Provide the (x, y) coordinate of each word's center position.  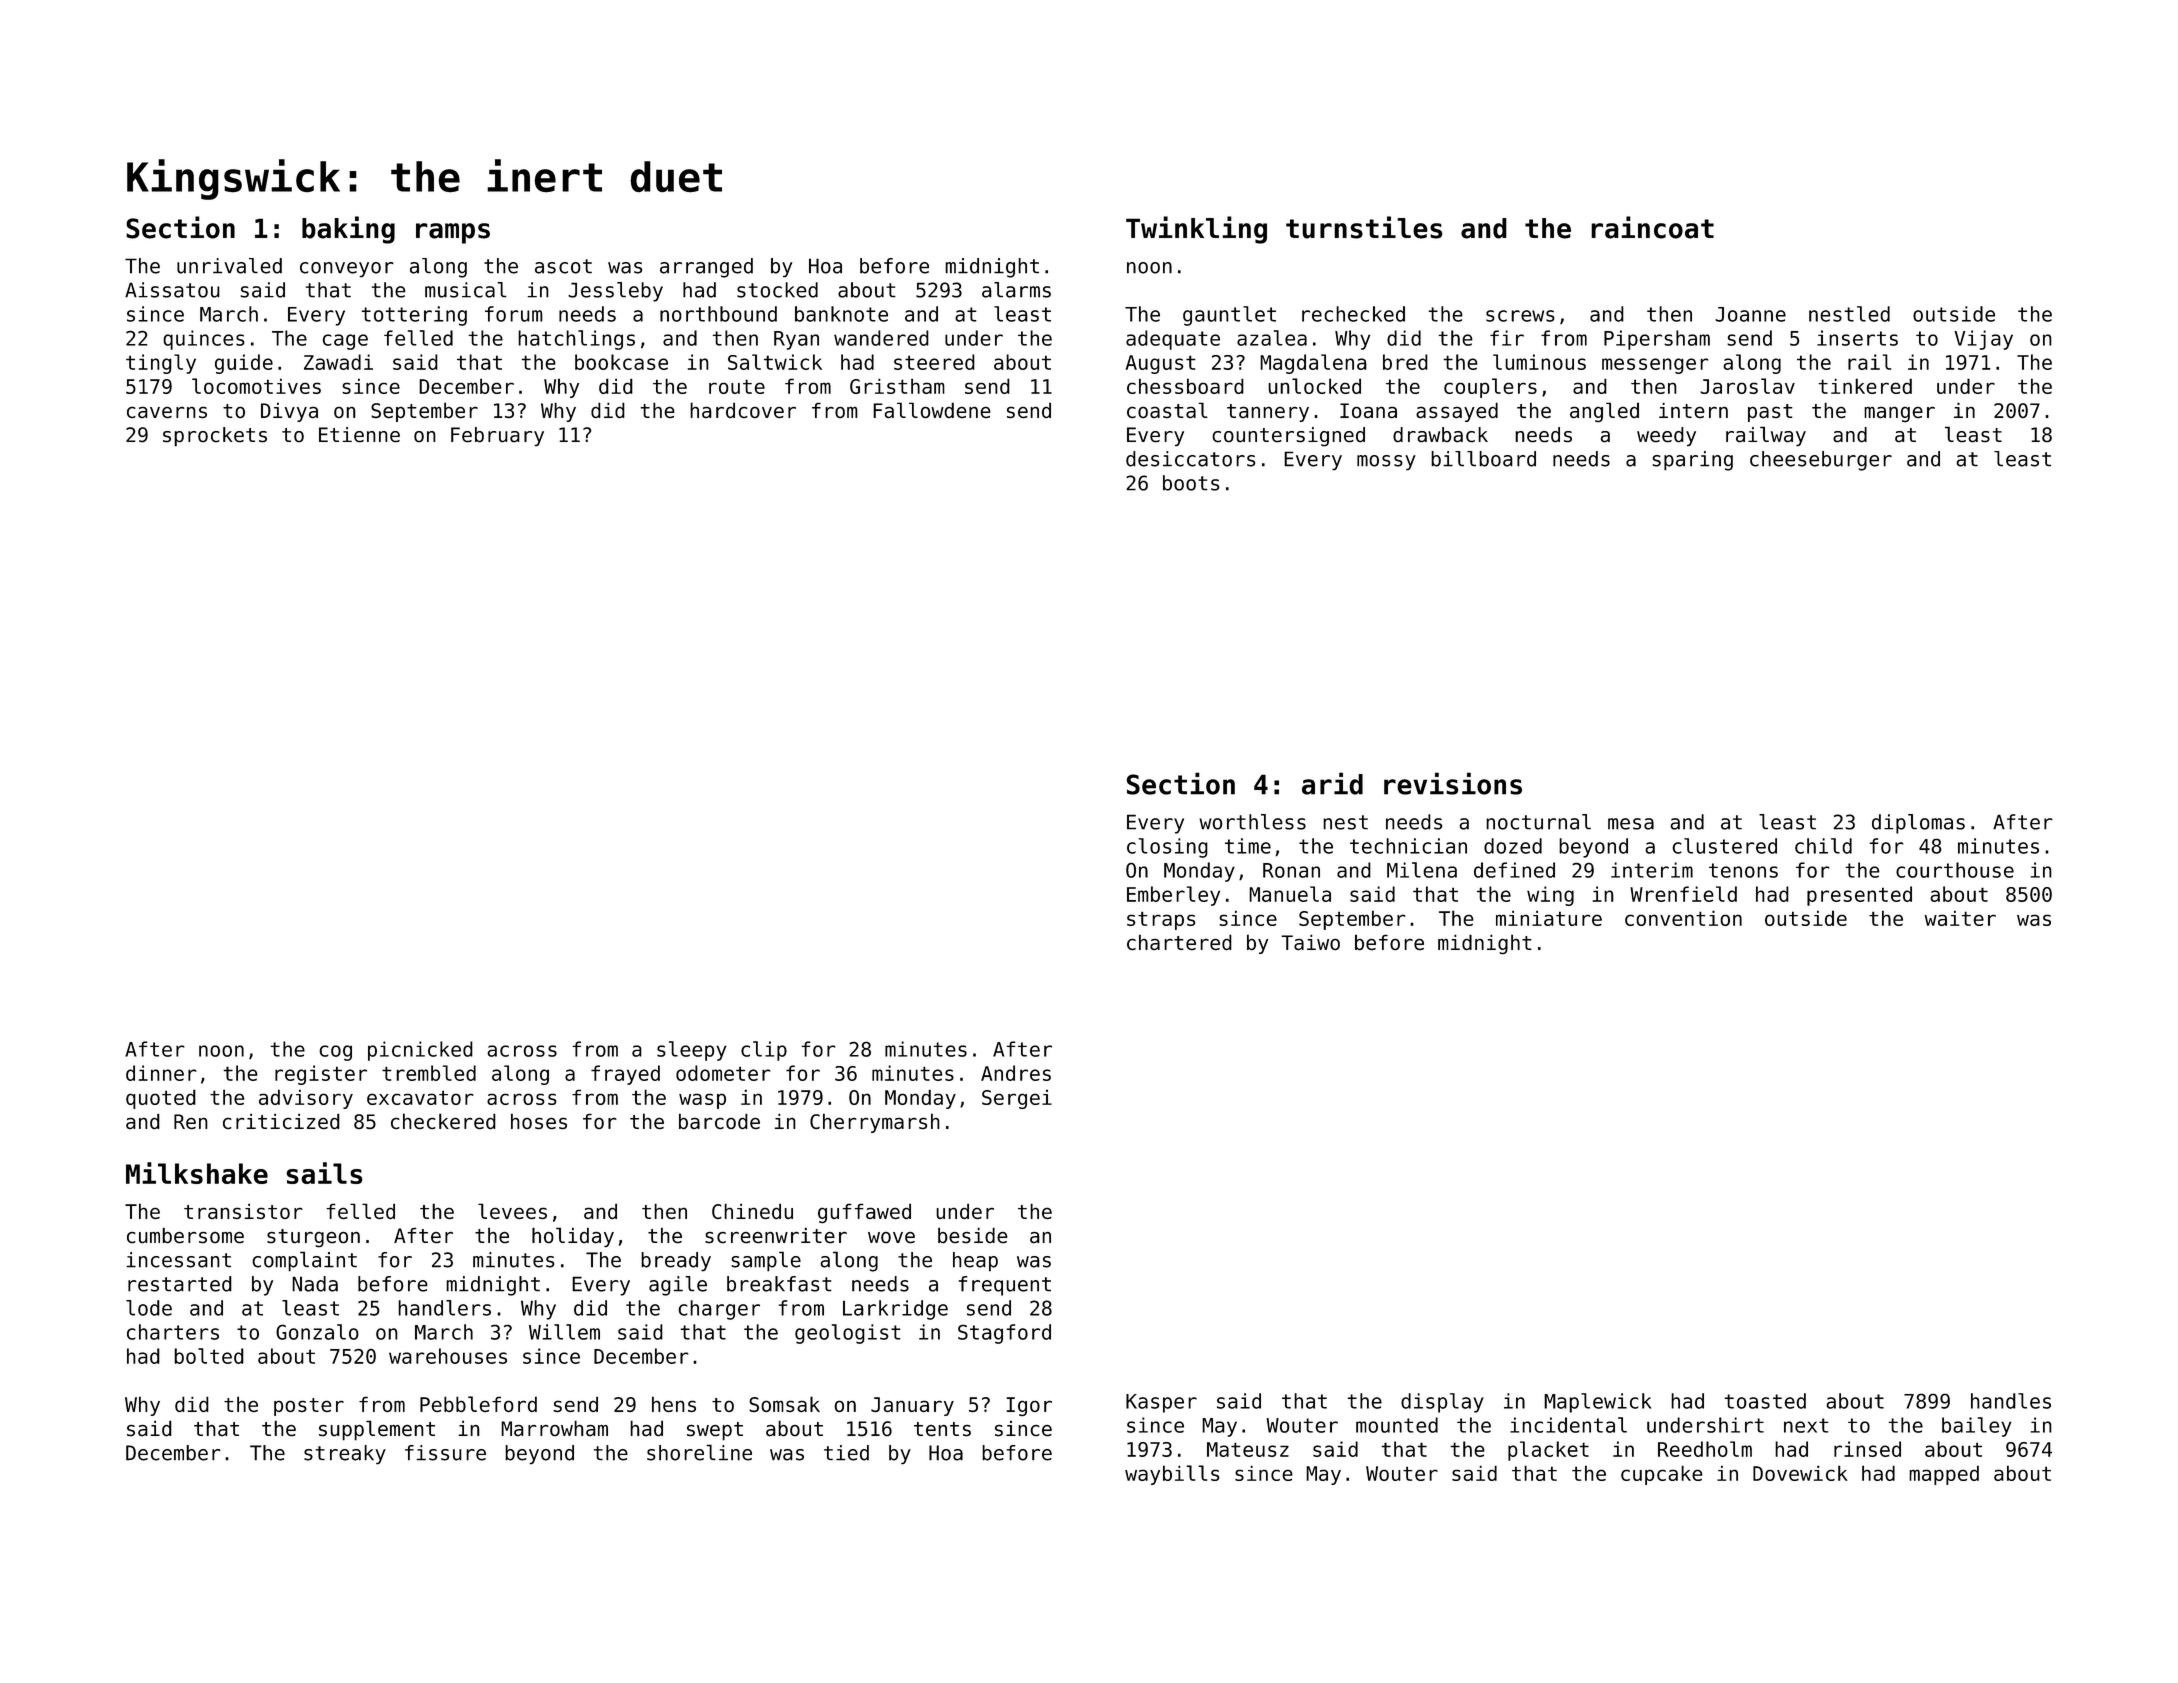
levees (512, 1211)
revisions (1453, 783)
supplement (377, 1430)
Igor (1029, 1406)
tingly (161, 364)
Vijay (1983, 340)
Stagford (1004, 1334)
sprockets (215, 437)
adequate (1173, 340)
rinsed (1867, 1449)
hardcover (743, 410)
